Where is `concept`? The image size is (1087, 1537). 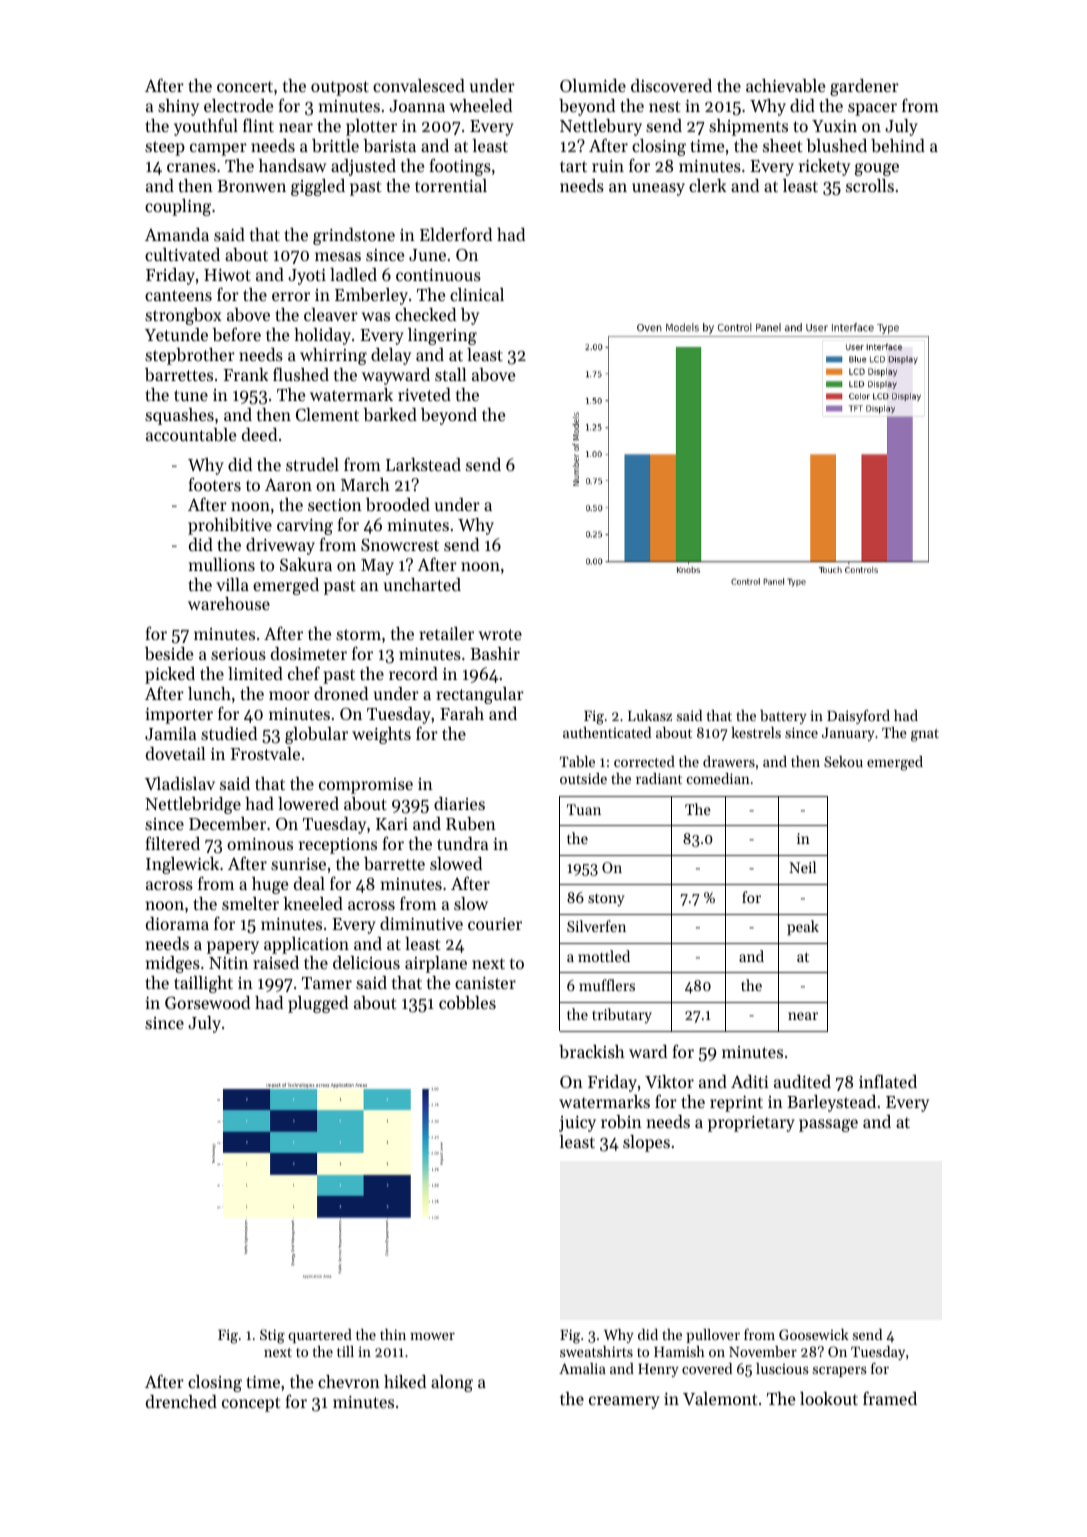
concept is located at coordinates (251, 1404).
